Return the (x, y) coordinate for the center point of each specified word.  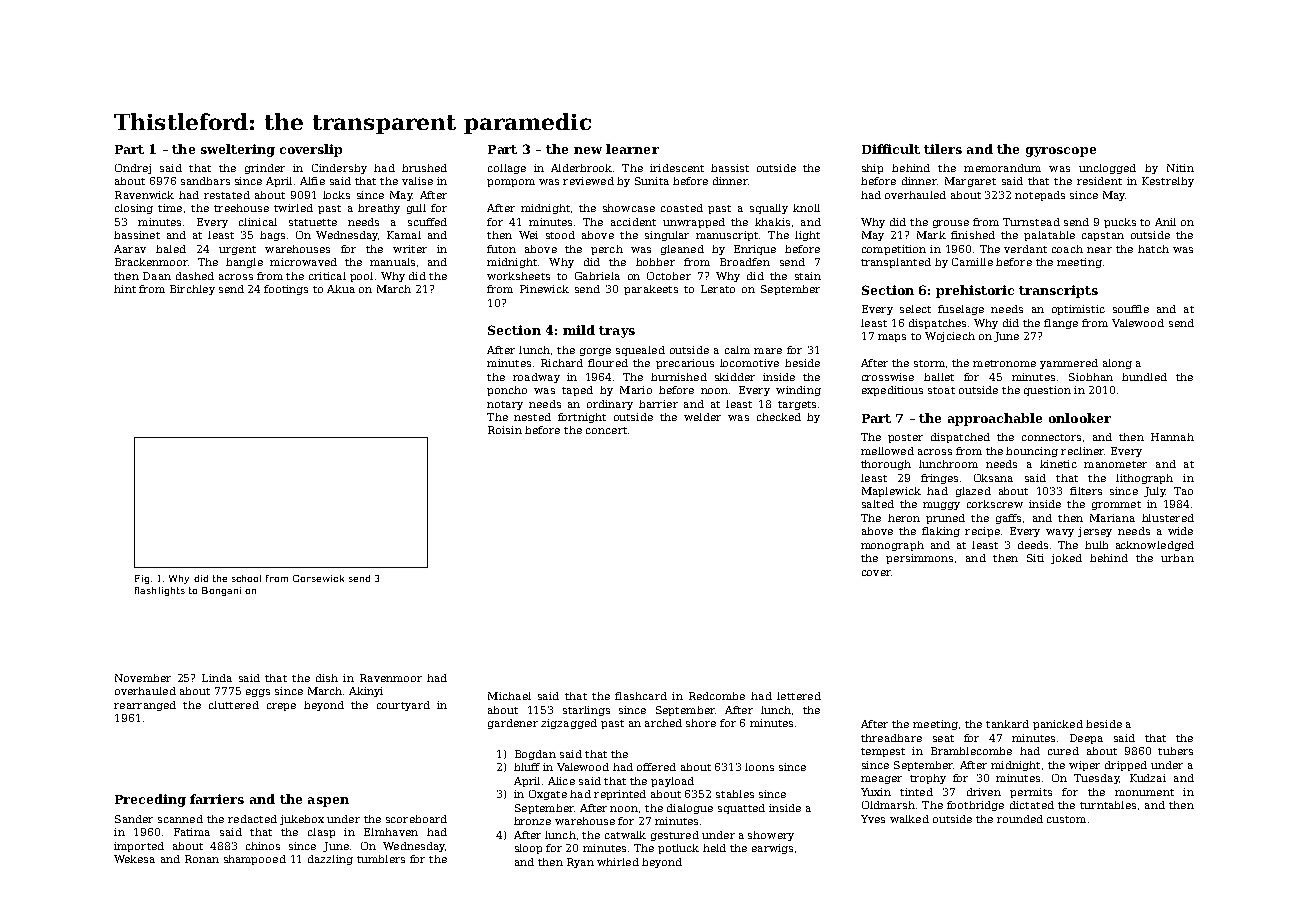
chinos (263, 846)
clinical (258, 222)
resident (1099, 181)
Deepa (1086, 739)
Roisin (505, 430)
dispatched (960, 438)
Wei (528, 235)
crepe (281, 707)
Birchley (192, 290)
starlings (586, 711)
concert (606, 430)
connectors (1051, 437)
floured (608, 363)
